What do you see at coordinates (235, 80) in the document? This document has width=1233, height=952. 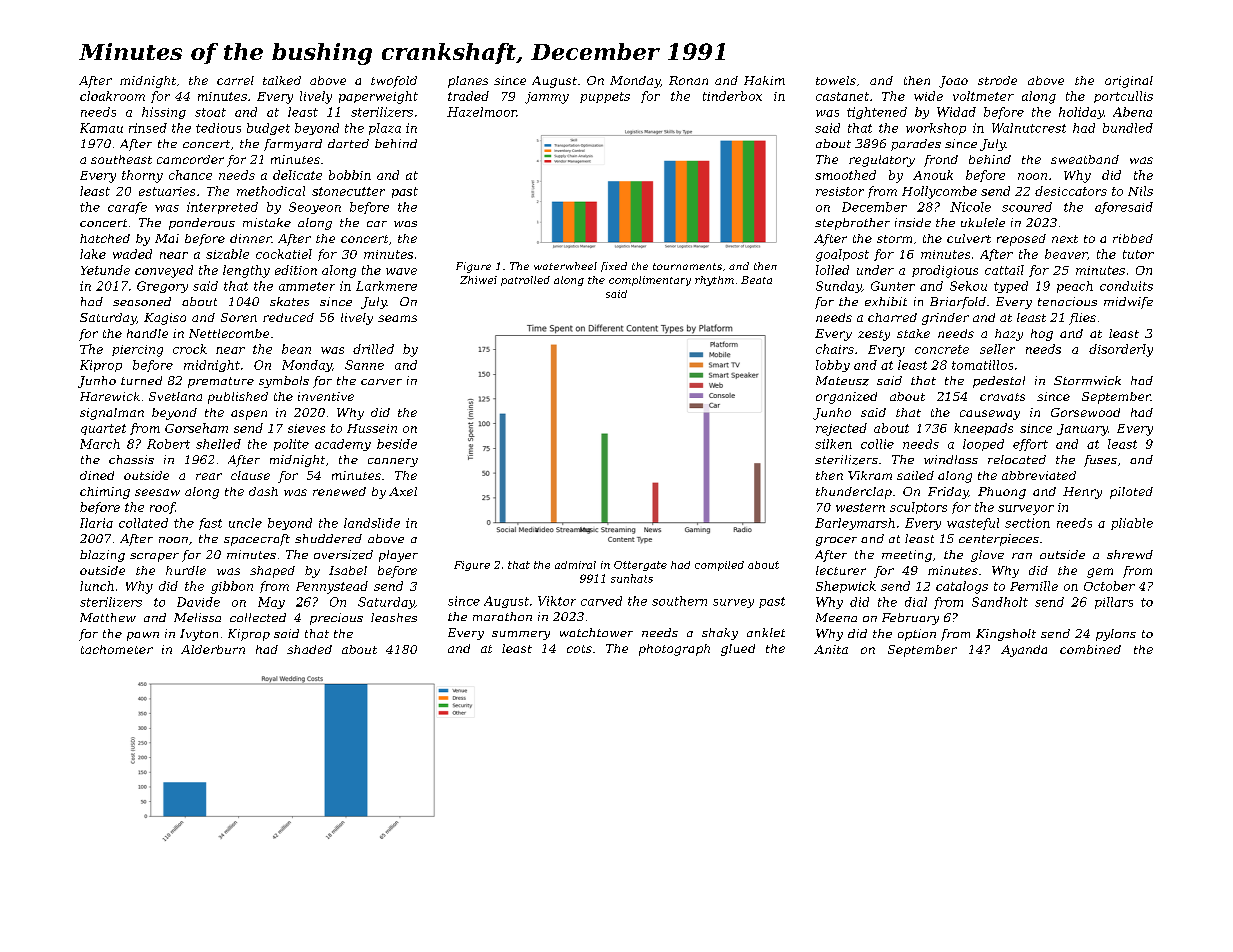 I see `carrel` at bounding box center [235, 80].
